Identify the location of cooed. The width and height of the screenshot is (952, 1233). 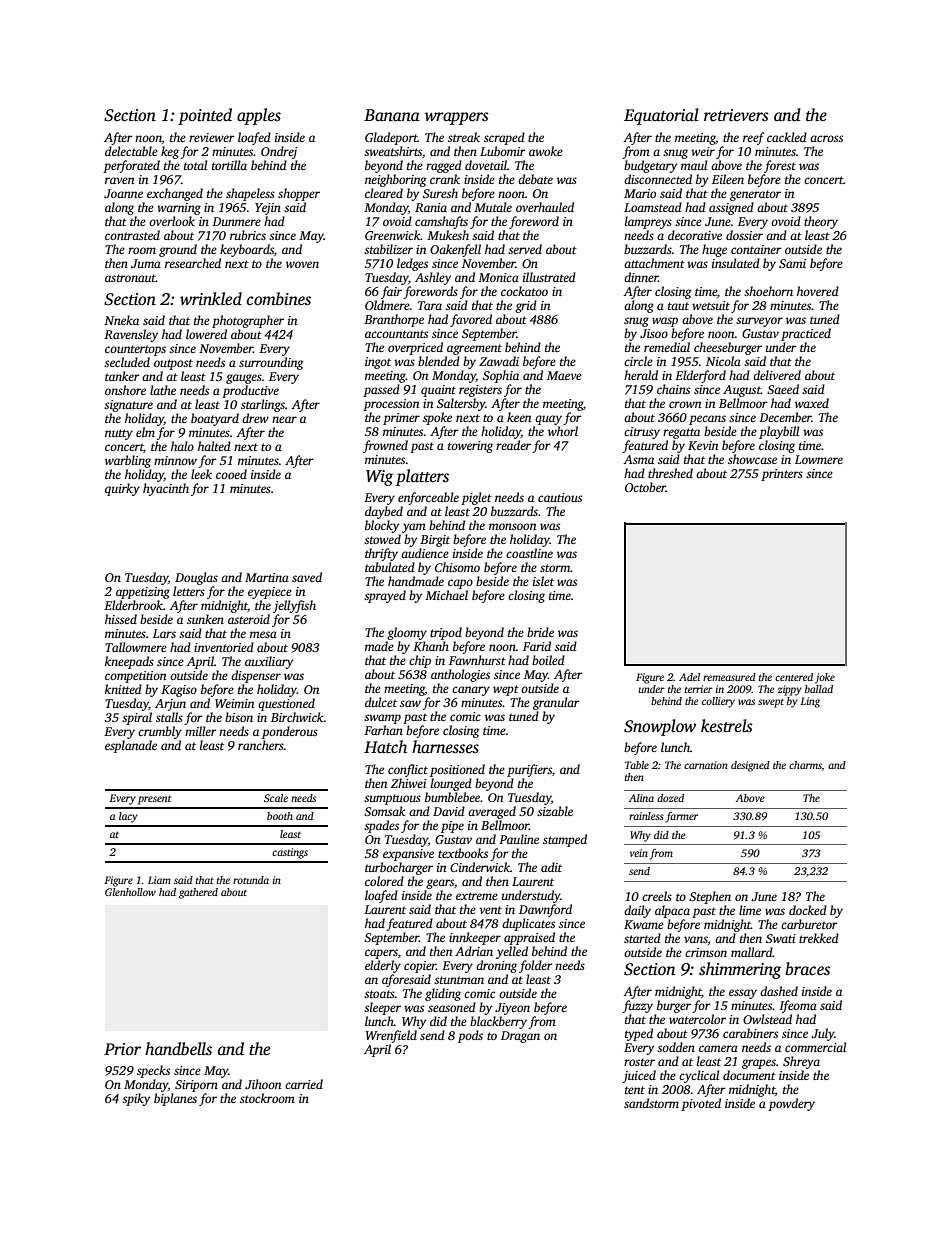
(231, 474).
